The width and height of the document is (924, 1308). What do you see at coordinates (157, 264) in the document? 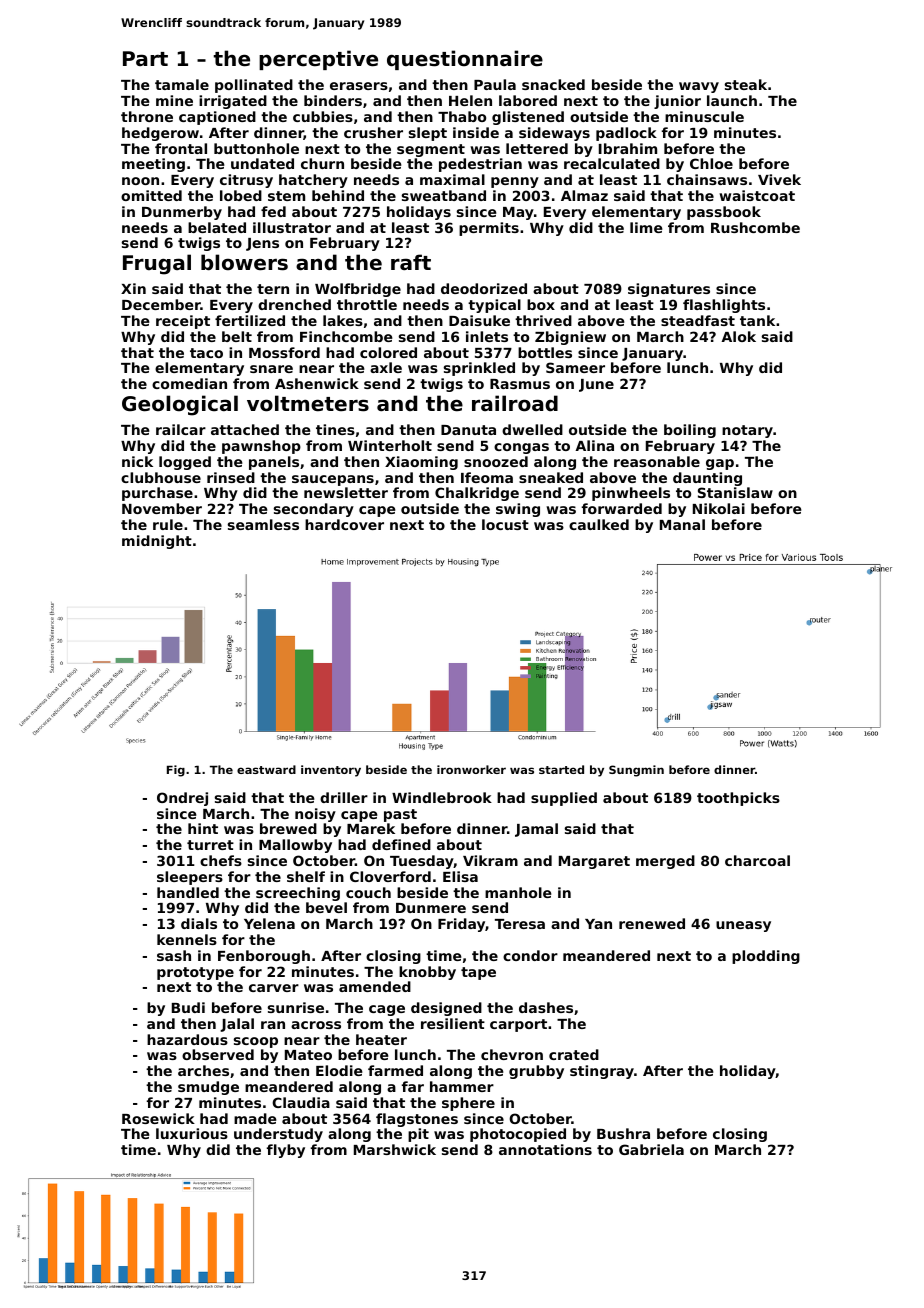
I see `Frugal` at bounding box center [157, 264].
